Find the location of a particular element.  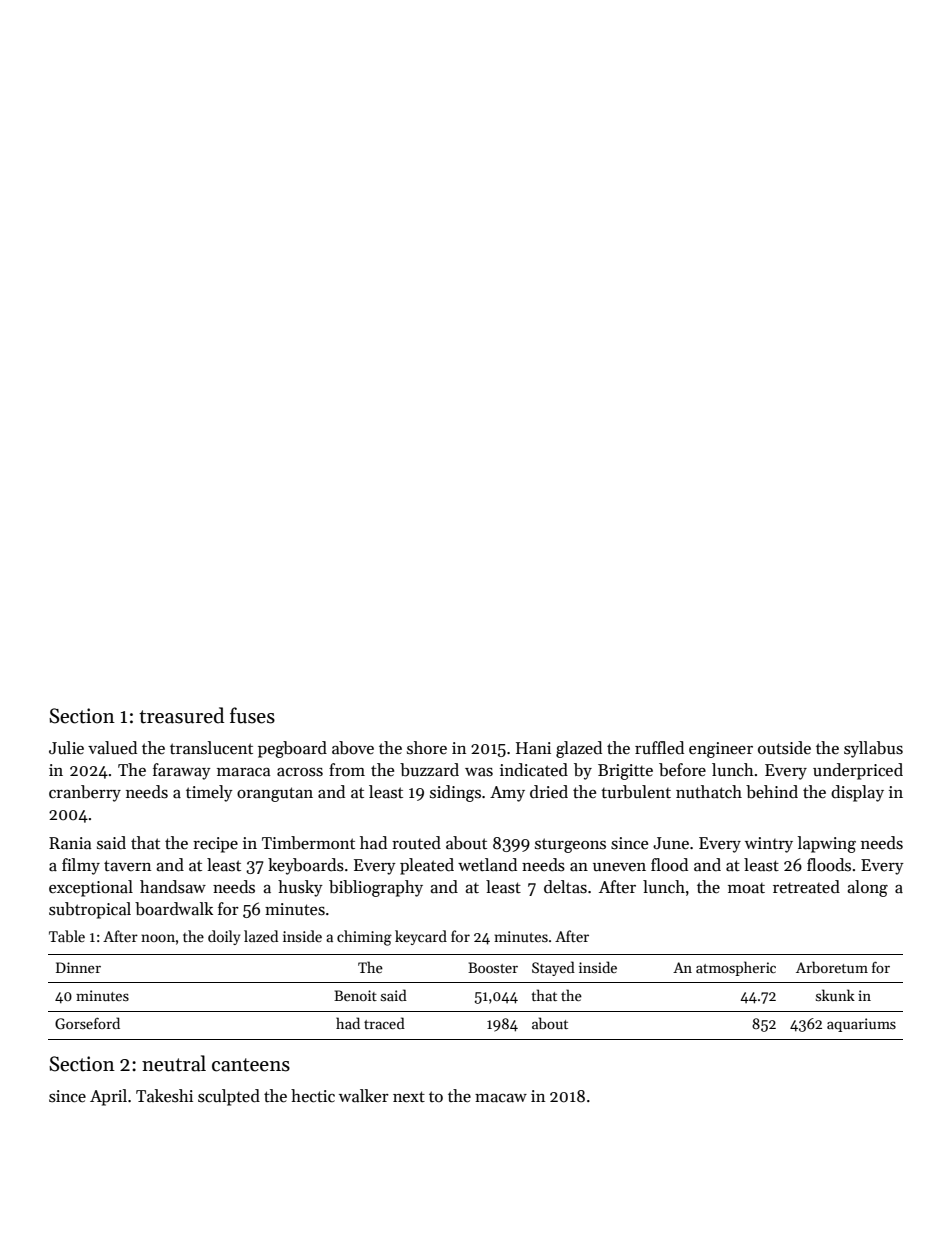

traced is located at coordinates (384, 1023).
